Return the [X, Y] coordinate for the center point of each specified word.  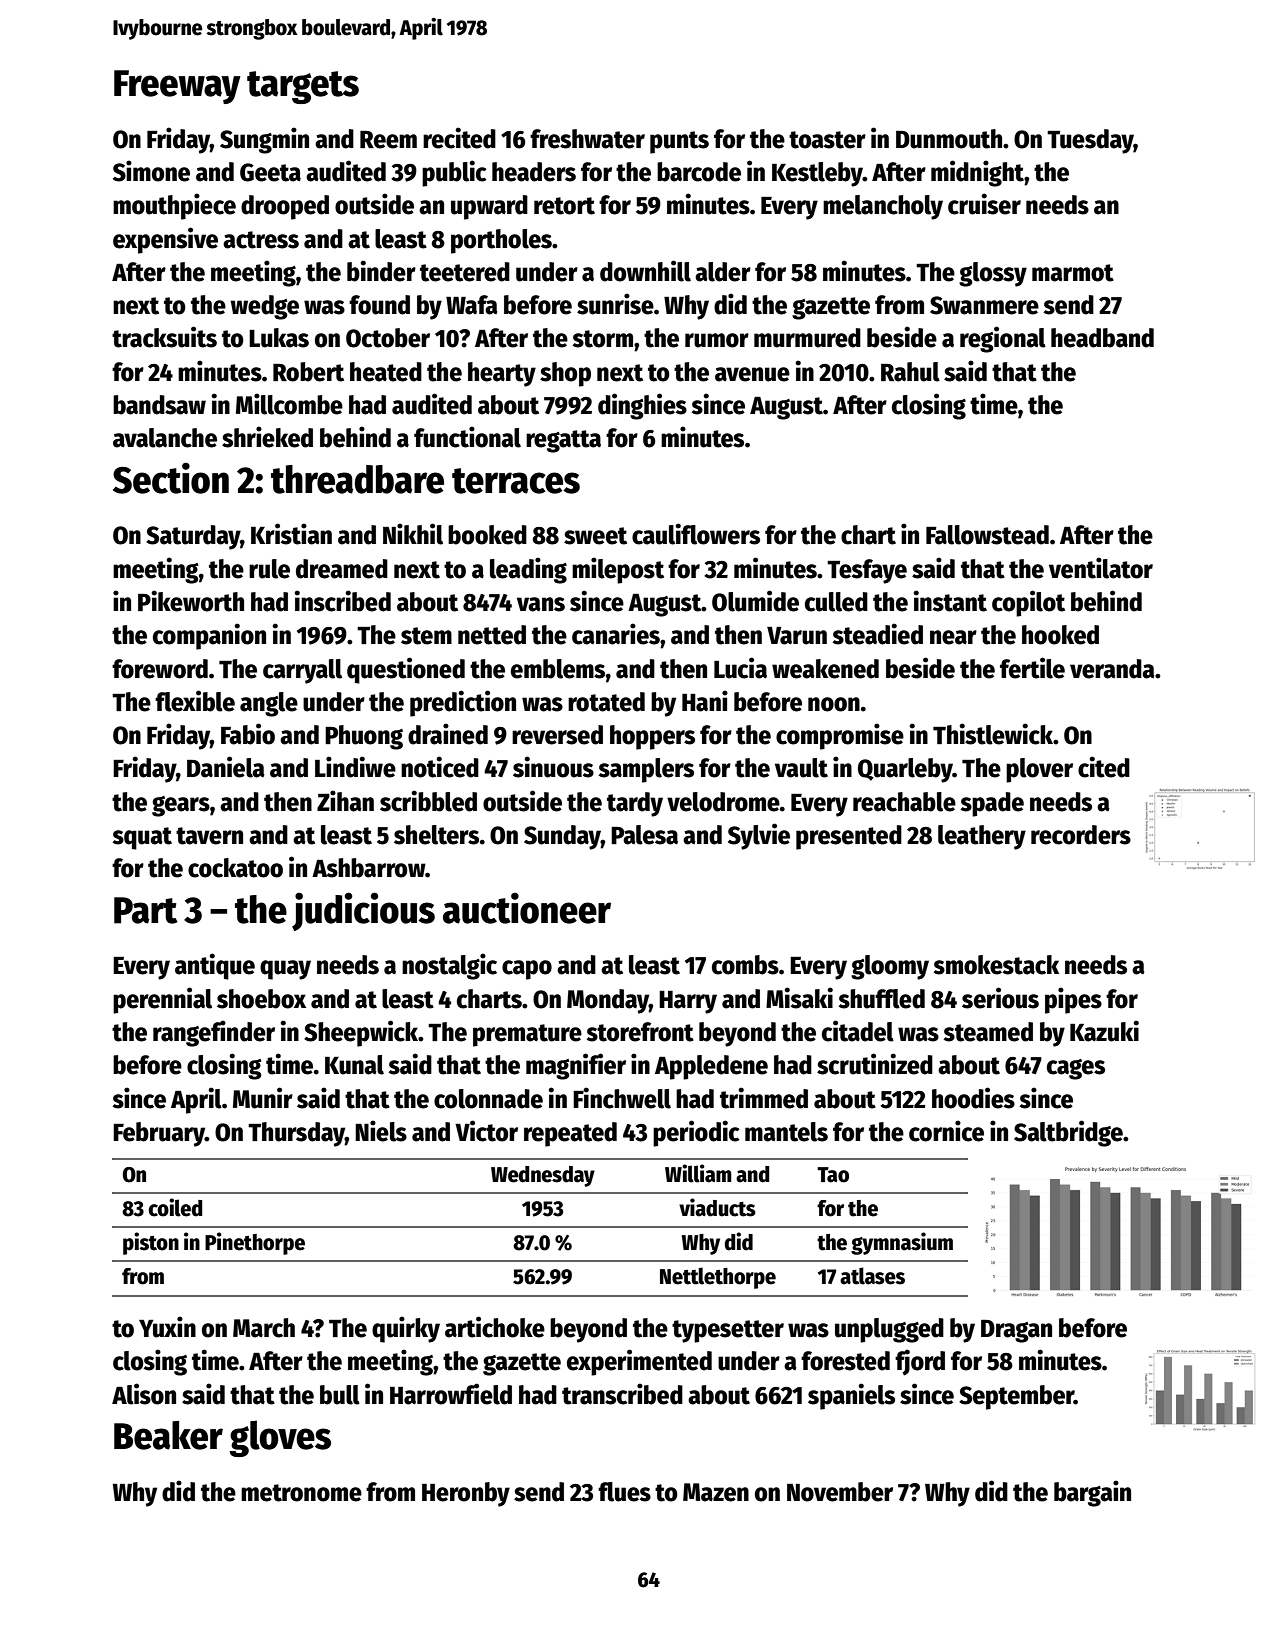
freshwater [587, 139]
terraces [516, 481]
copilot [1028, 603]
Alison [144, 1394]
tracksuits [164, 337]
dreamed [342, 569]
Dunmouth [949, 139]
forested [845, 1361]
